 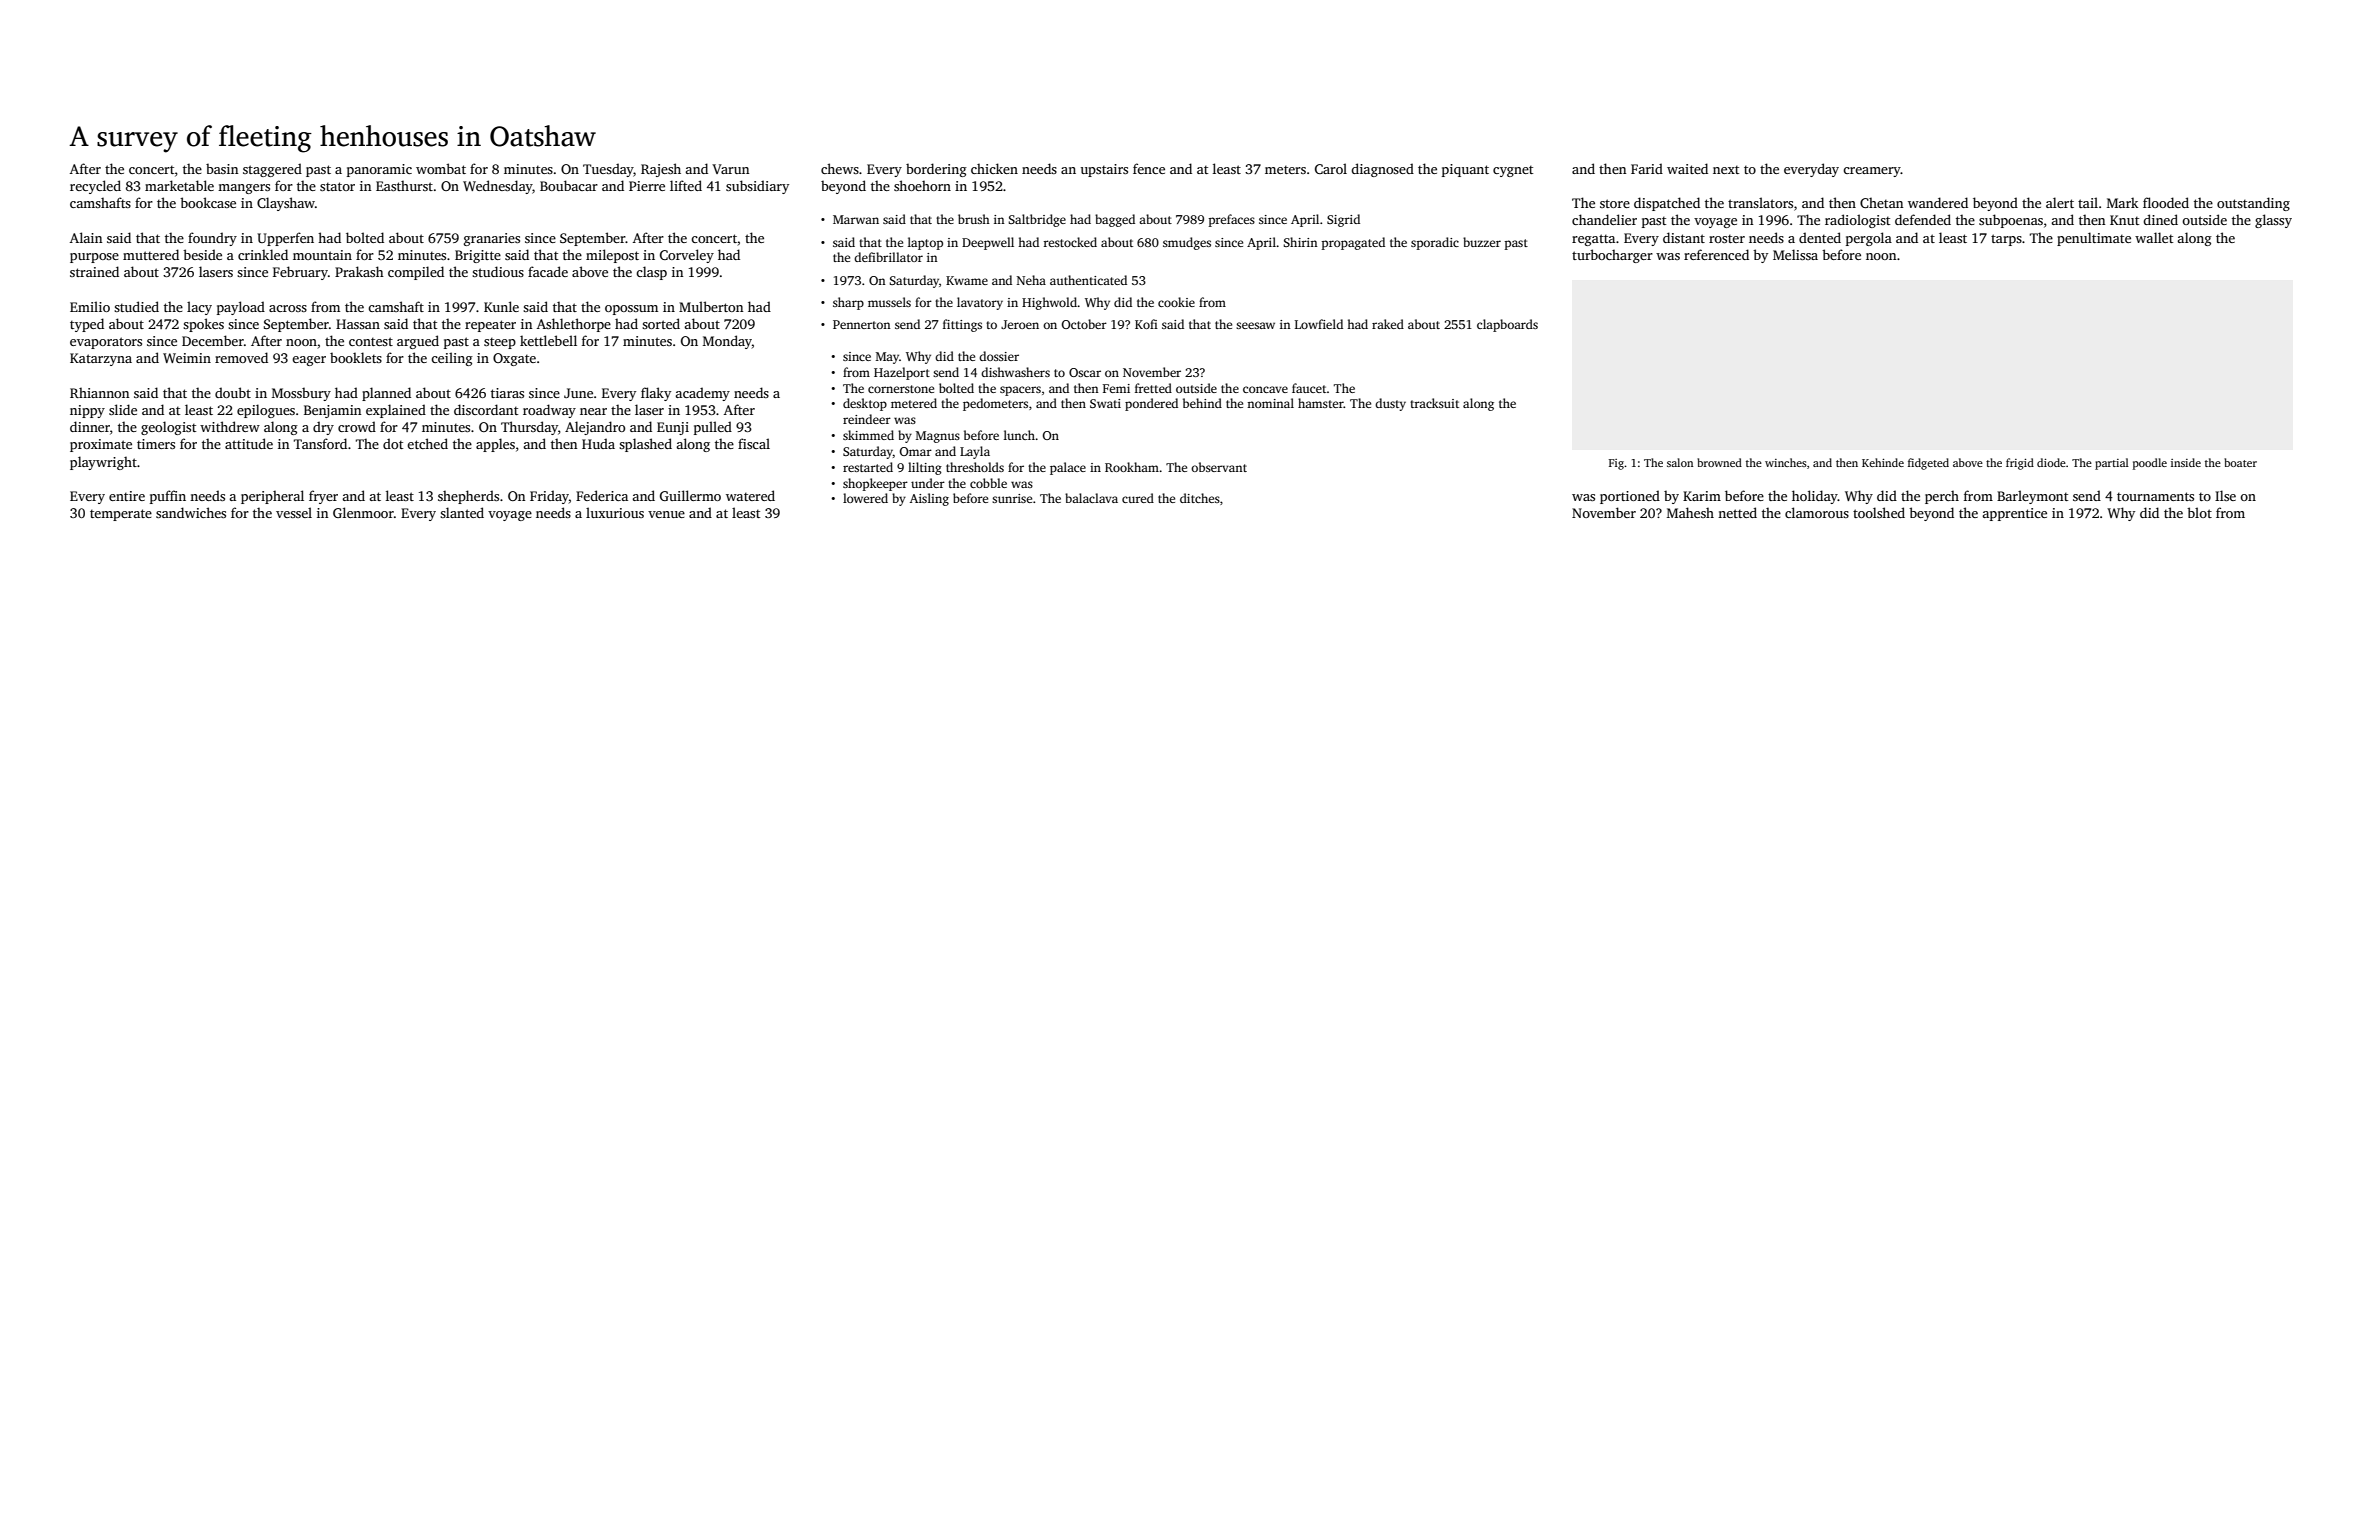 I want to click on chews, so click(x=840, y=168).
